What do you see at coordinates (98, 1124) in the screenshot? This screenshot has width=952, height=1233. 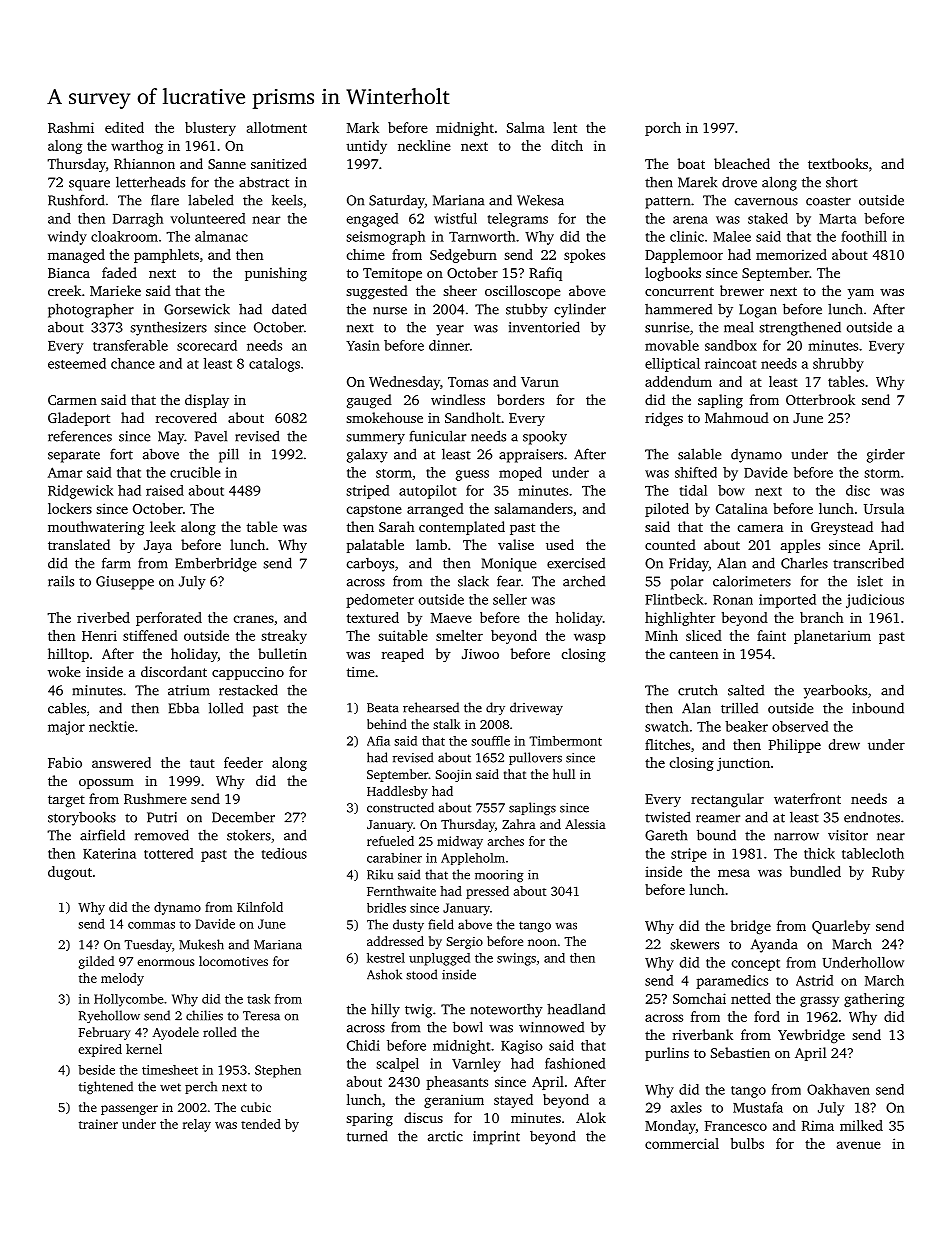 I see `trainer` at bounding box center [98, 1124].
